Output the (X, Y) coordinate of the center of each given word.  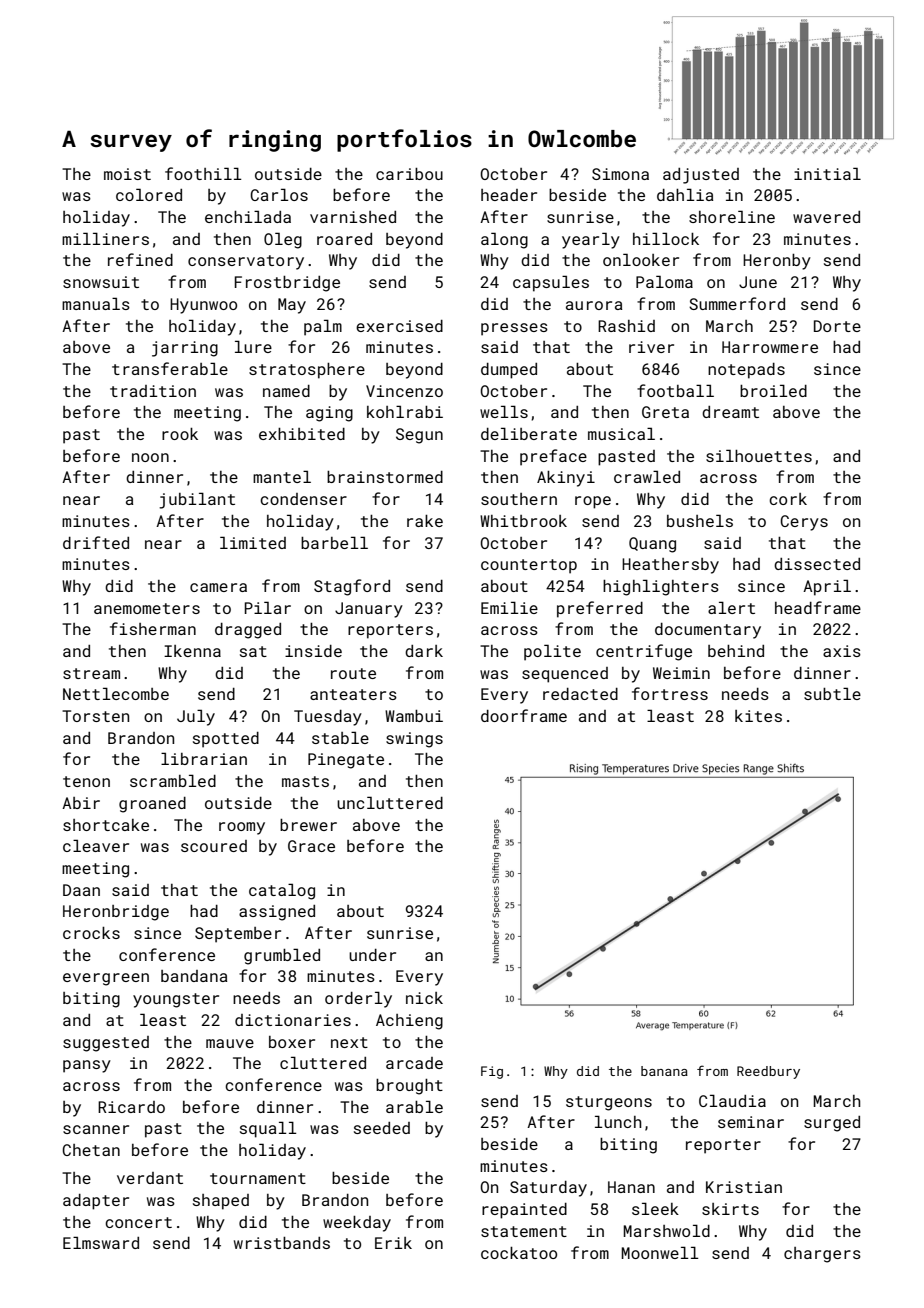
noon (150, 457)
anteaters (353, 694)
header (509, 195)
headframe (818, 607)
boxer (292, 1042)
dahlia (685, 194)
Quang (652, 545)
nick (424, 998)
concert (138, 1222)
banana (664, 1071)
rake (425, 521)
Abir (81, 803)
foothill (203, 173)
